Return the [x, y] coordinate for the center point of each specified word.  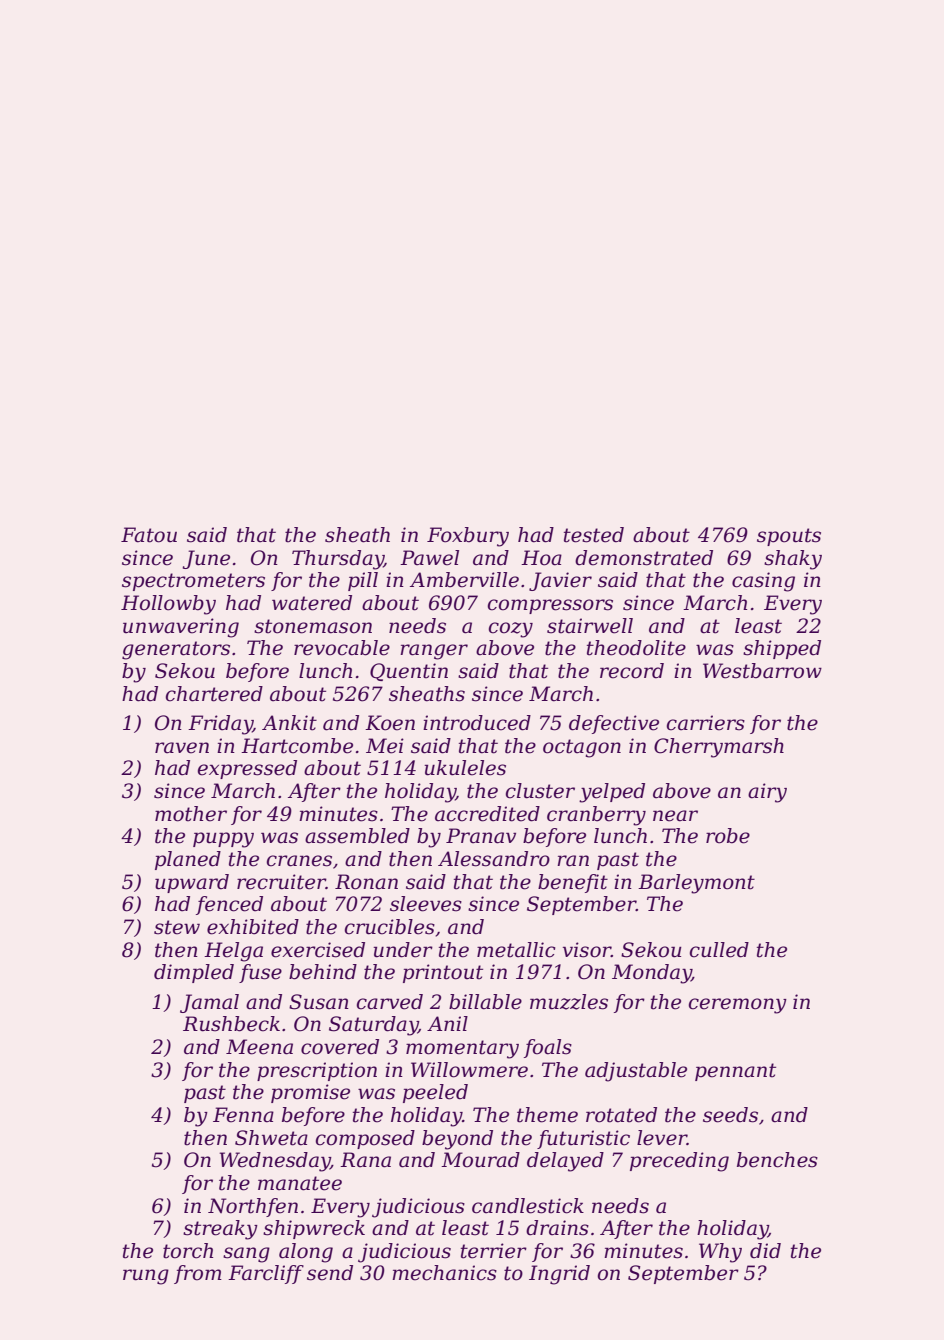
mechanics [444, 1273]
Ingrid [559, 1275]
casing [763, 582]
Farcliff [266, 1274]
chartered [214, 694]
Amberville [464, 580]
